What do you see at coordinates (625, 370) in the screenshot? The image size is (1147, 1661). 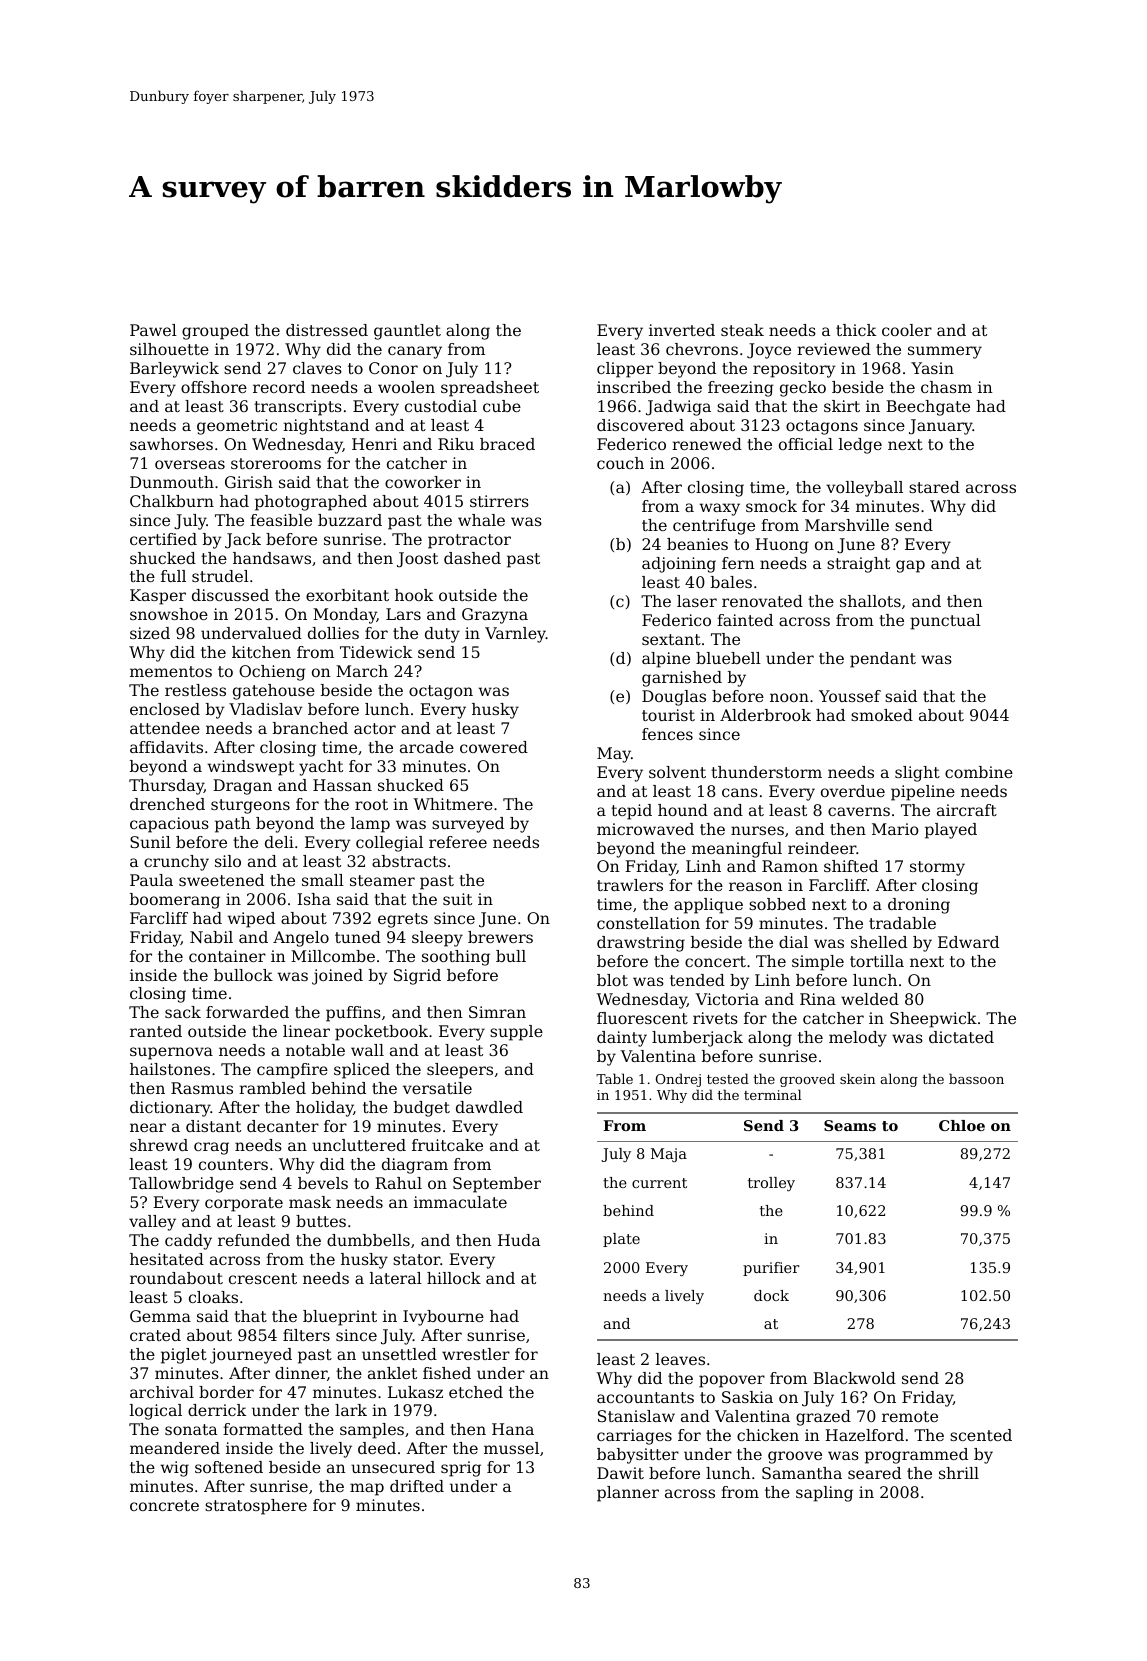 I see `clipper` at bounding box center [625, 370].
